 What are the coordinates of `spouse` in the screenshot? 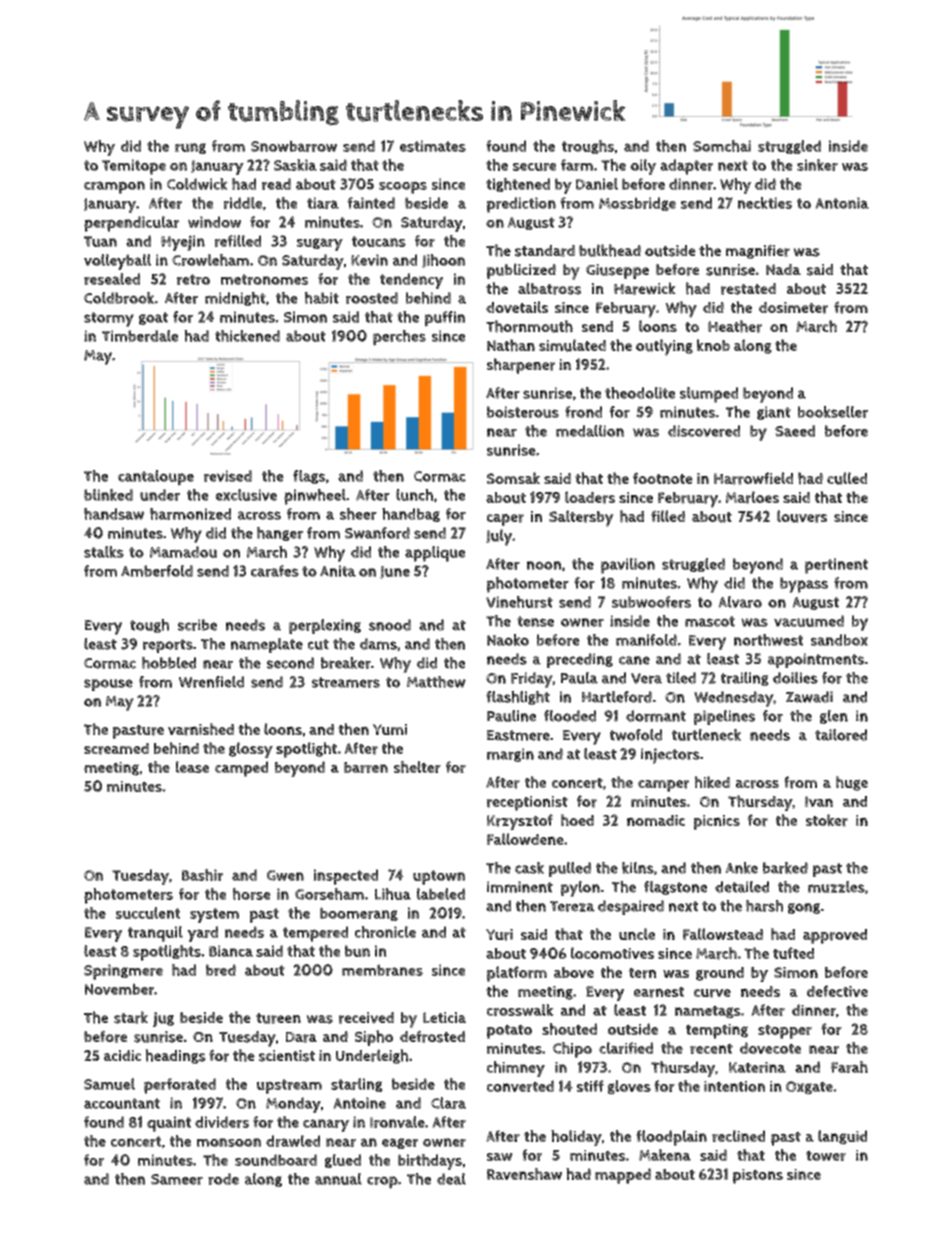 It's located at (108, 685).
